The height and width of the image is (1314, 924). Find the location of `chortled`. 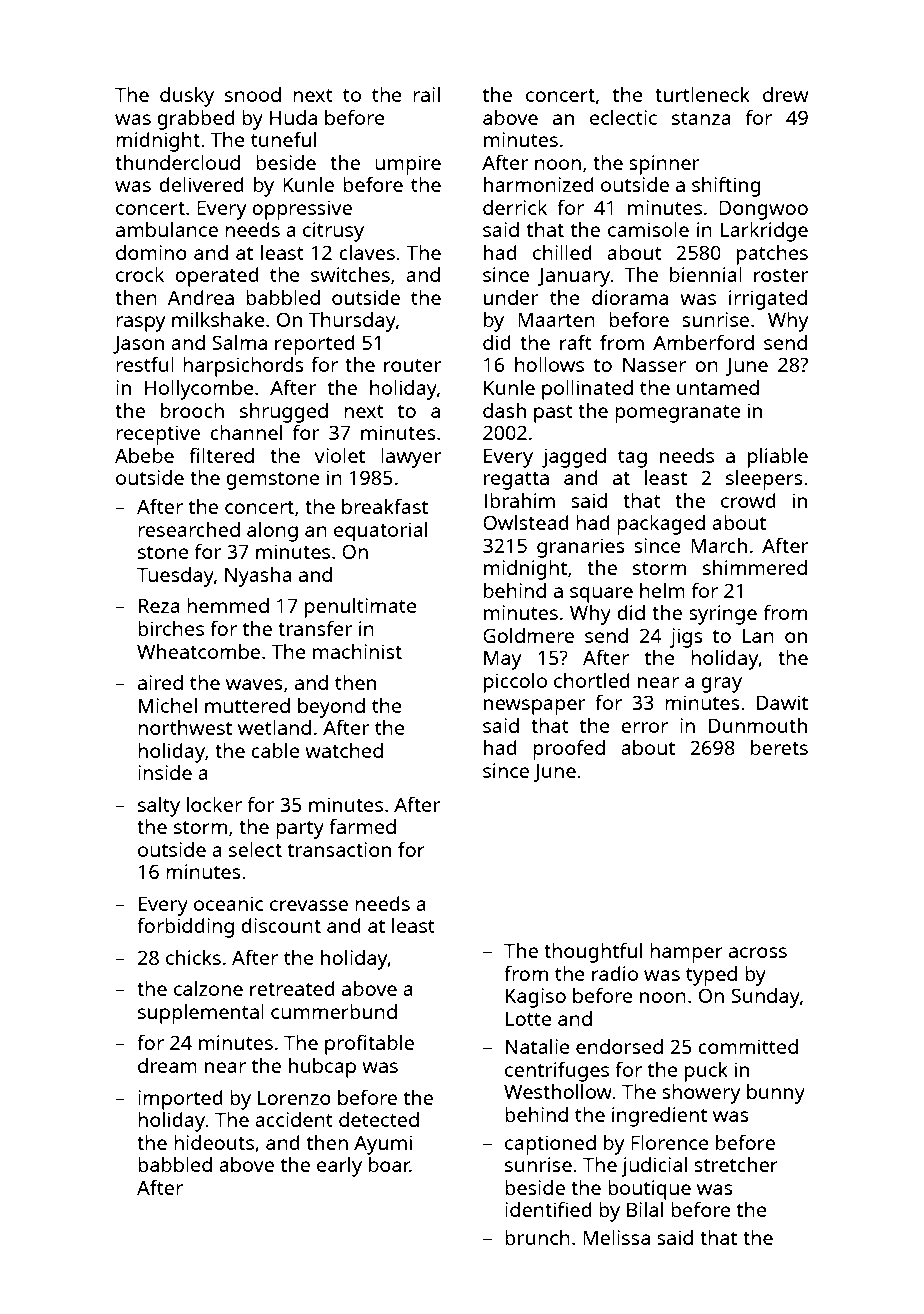

chortled is located at coordinates (592, 680).
